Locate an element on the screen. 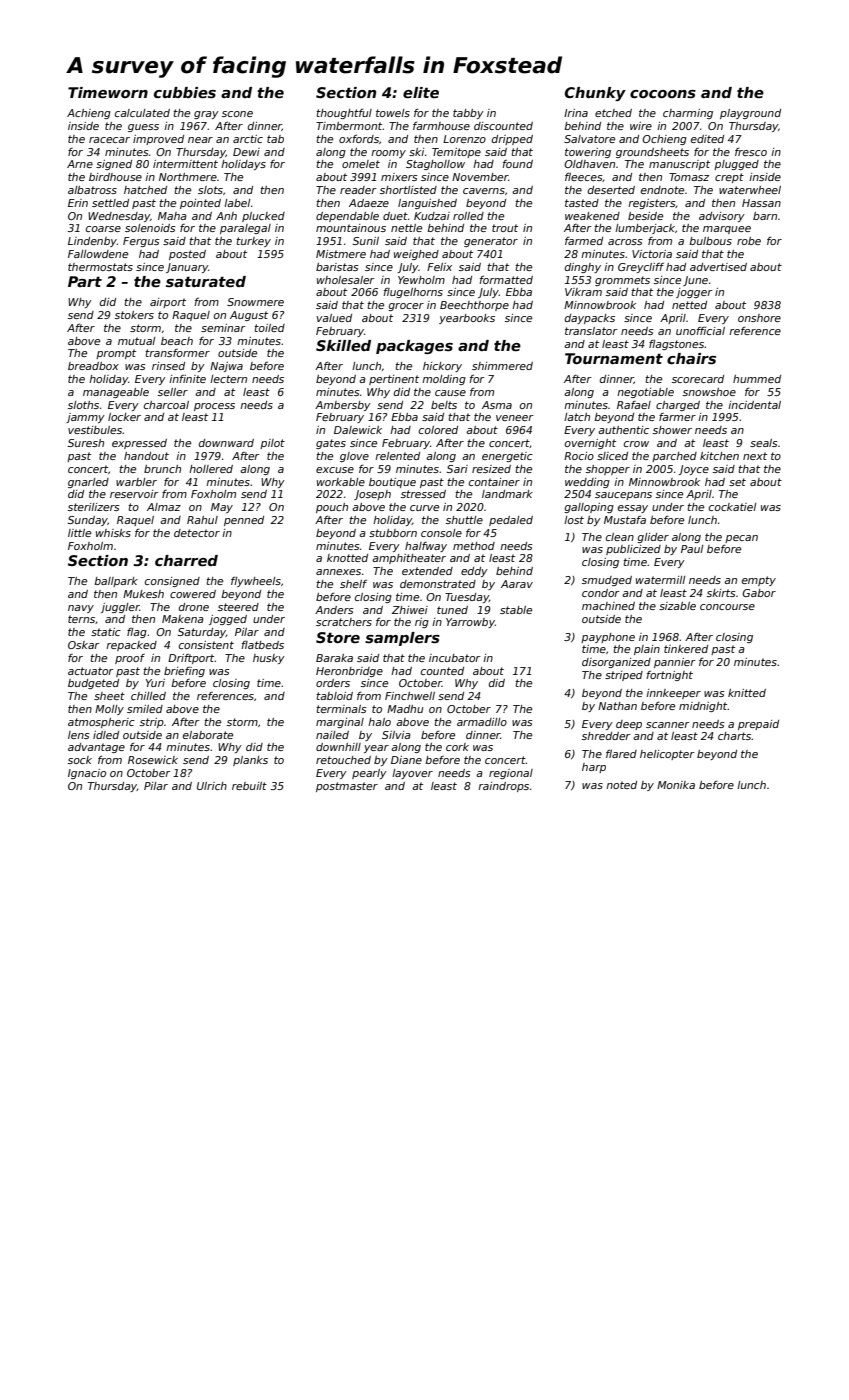 The image size is (849, 1400). elaborate is located at coordinates (208, 735).
